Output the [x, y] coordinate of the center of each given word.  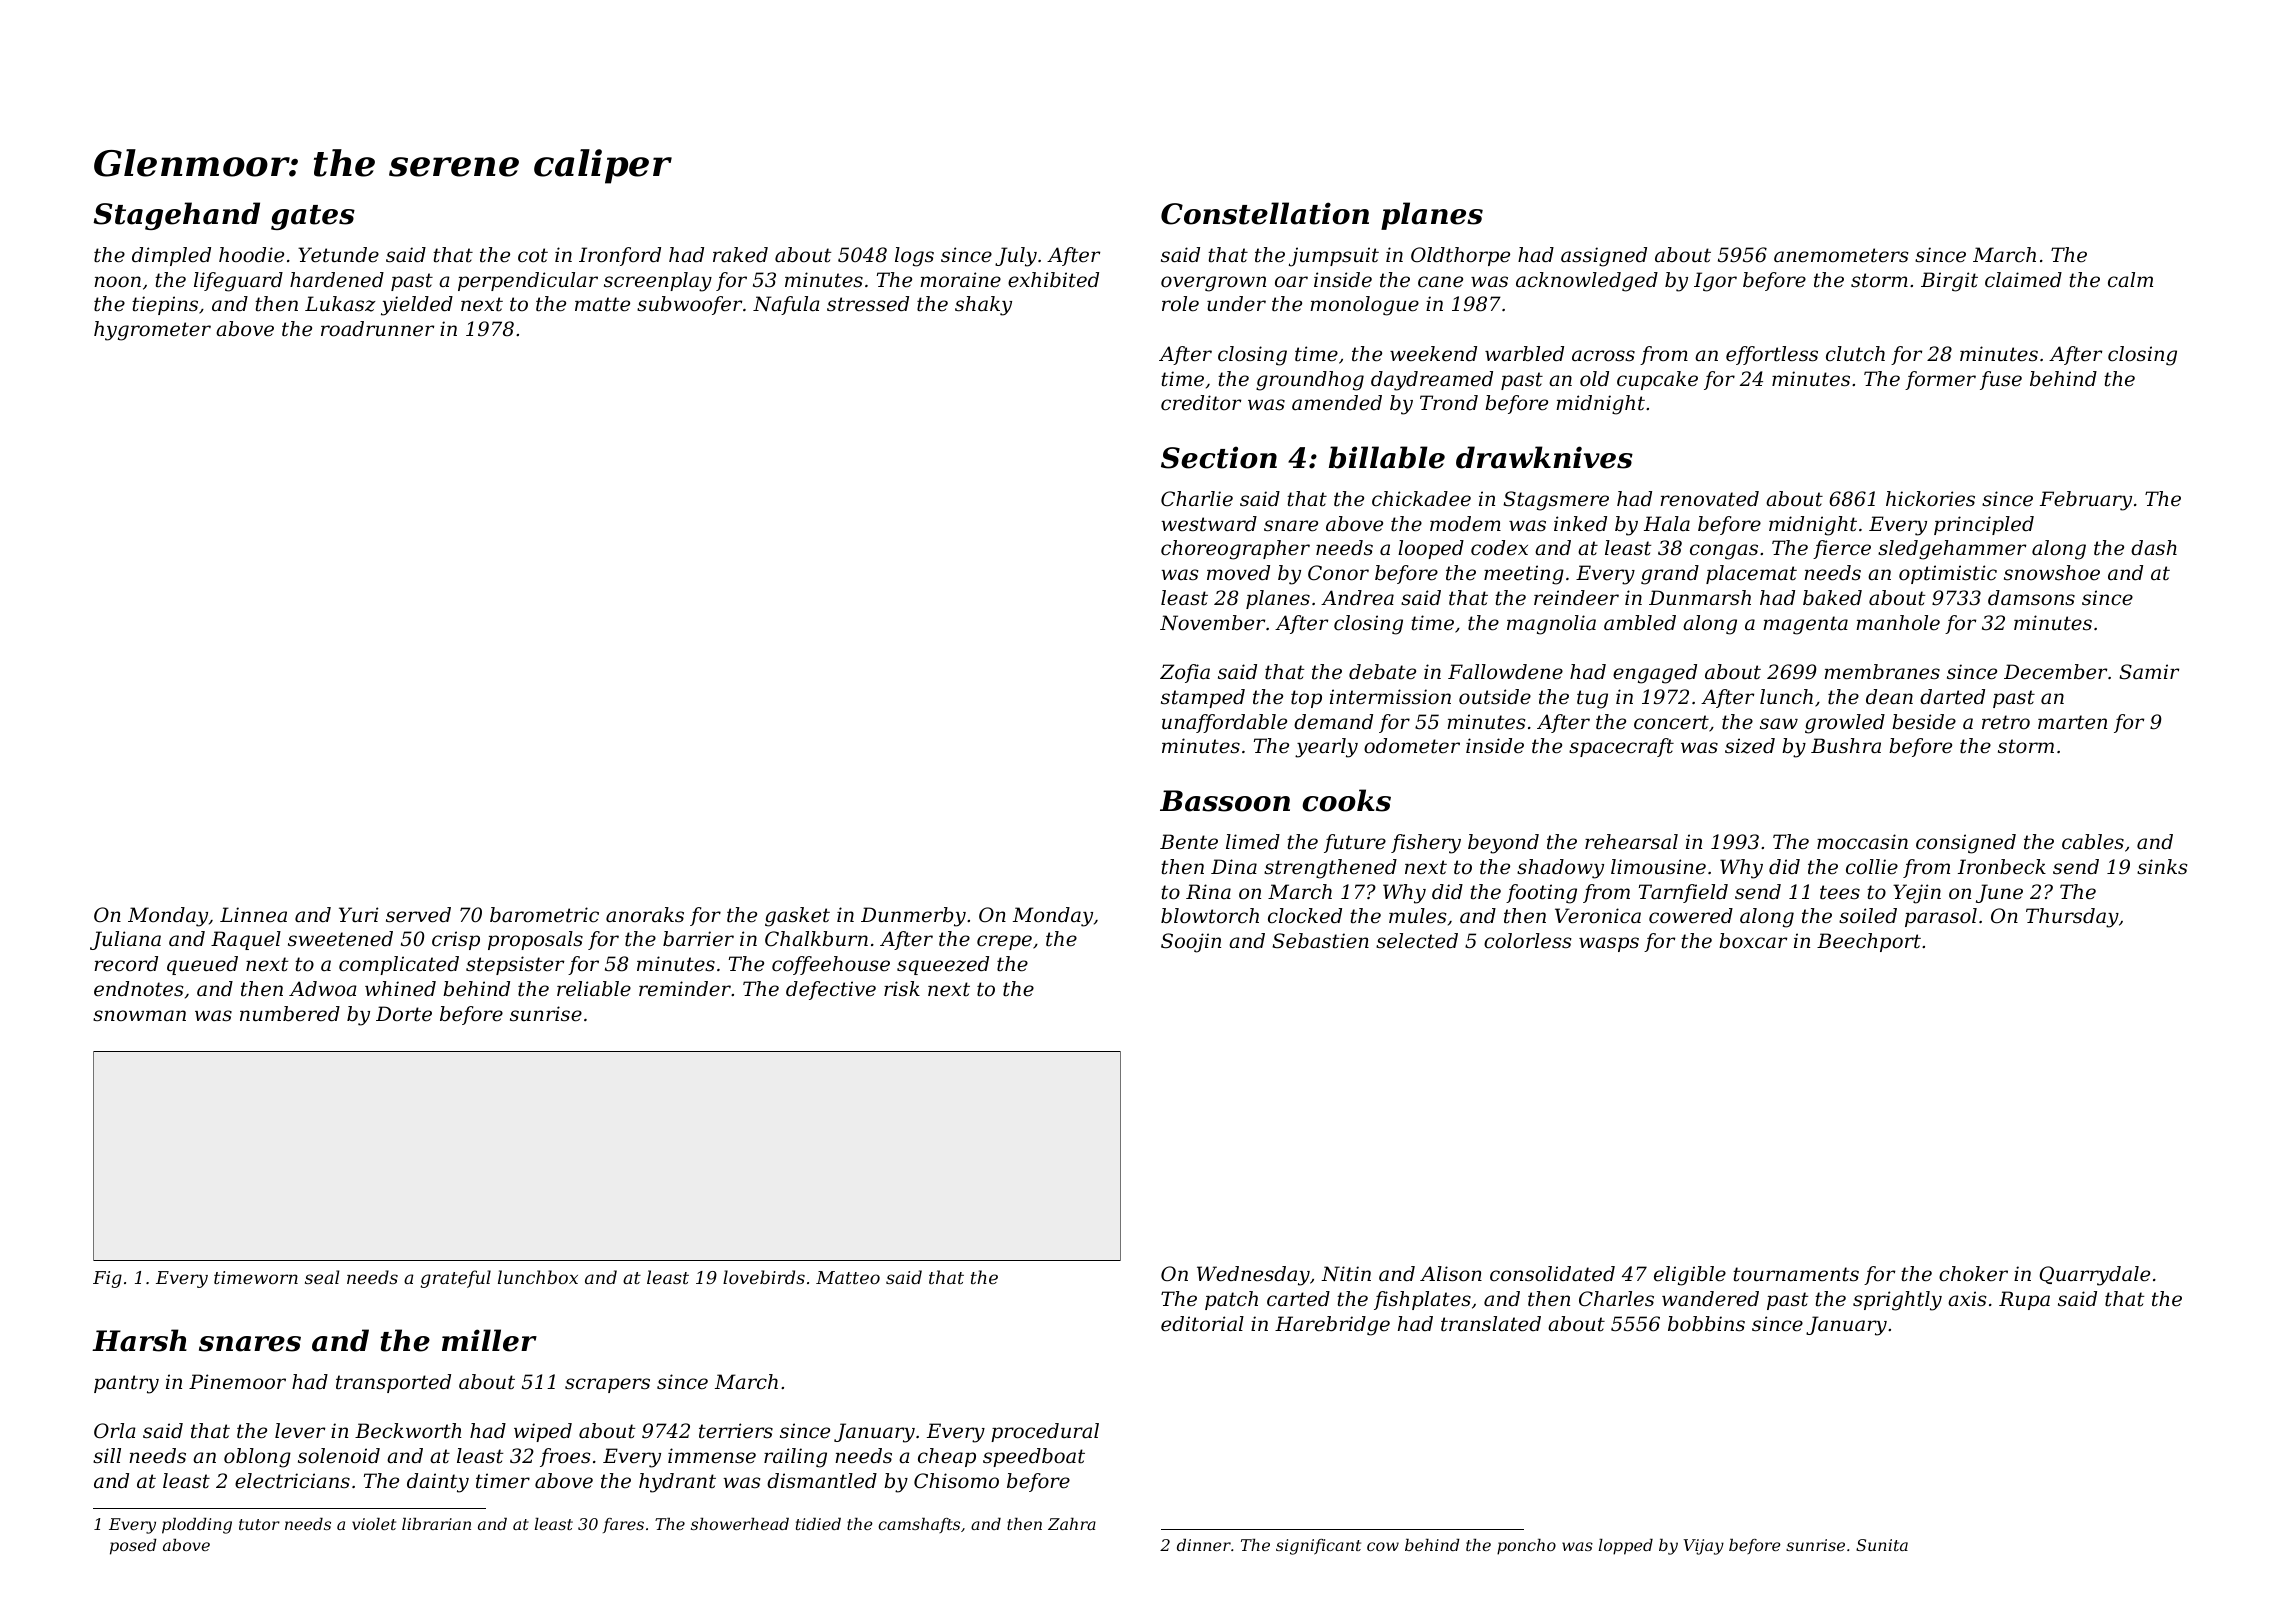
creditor [1201, 403]
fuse [2001, 380]
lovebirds [764, 1277]
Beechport [1869, 942]
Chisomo [956, 1481]
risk [902, 989]
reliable [594, 989]
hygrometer [152, 331]
